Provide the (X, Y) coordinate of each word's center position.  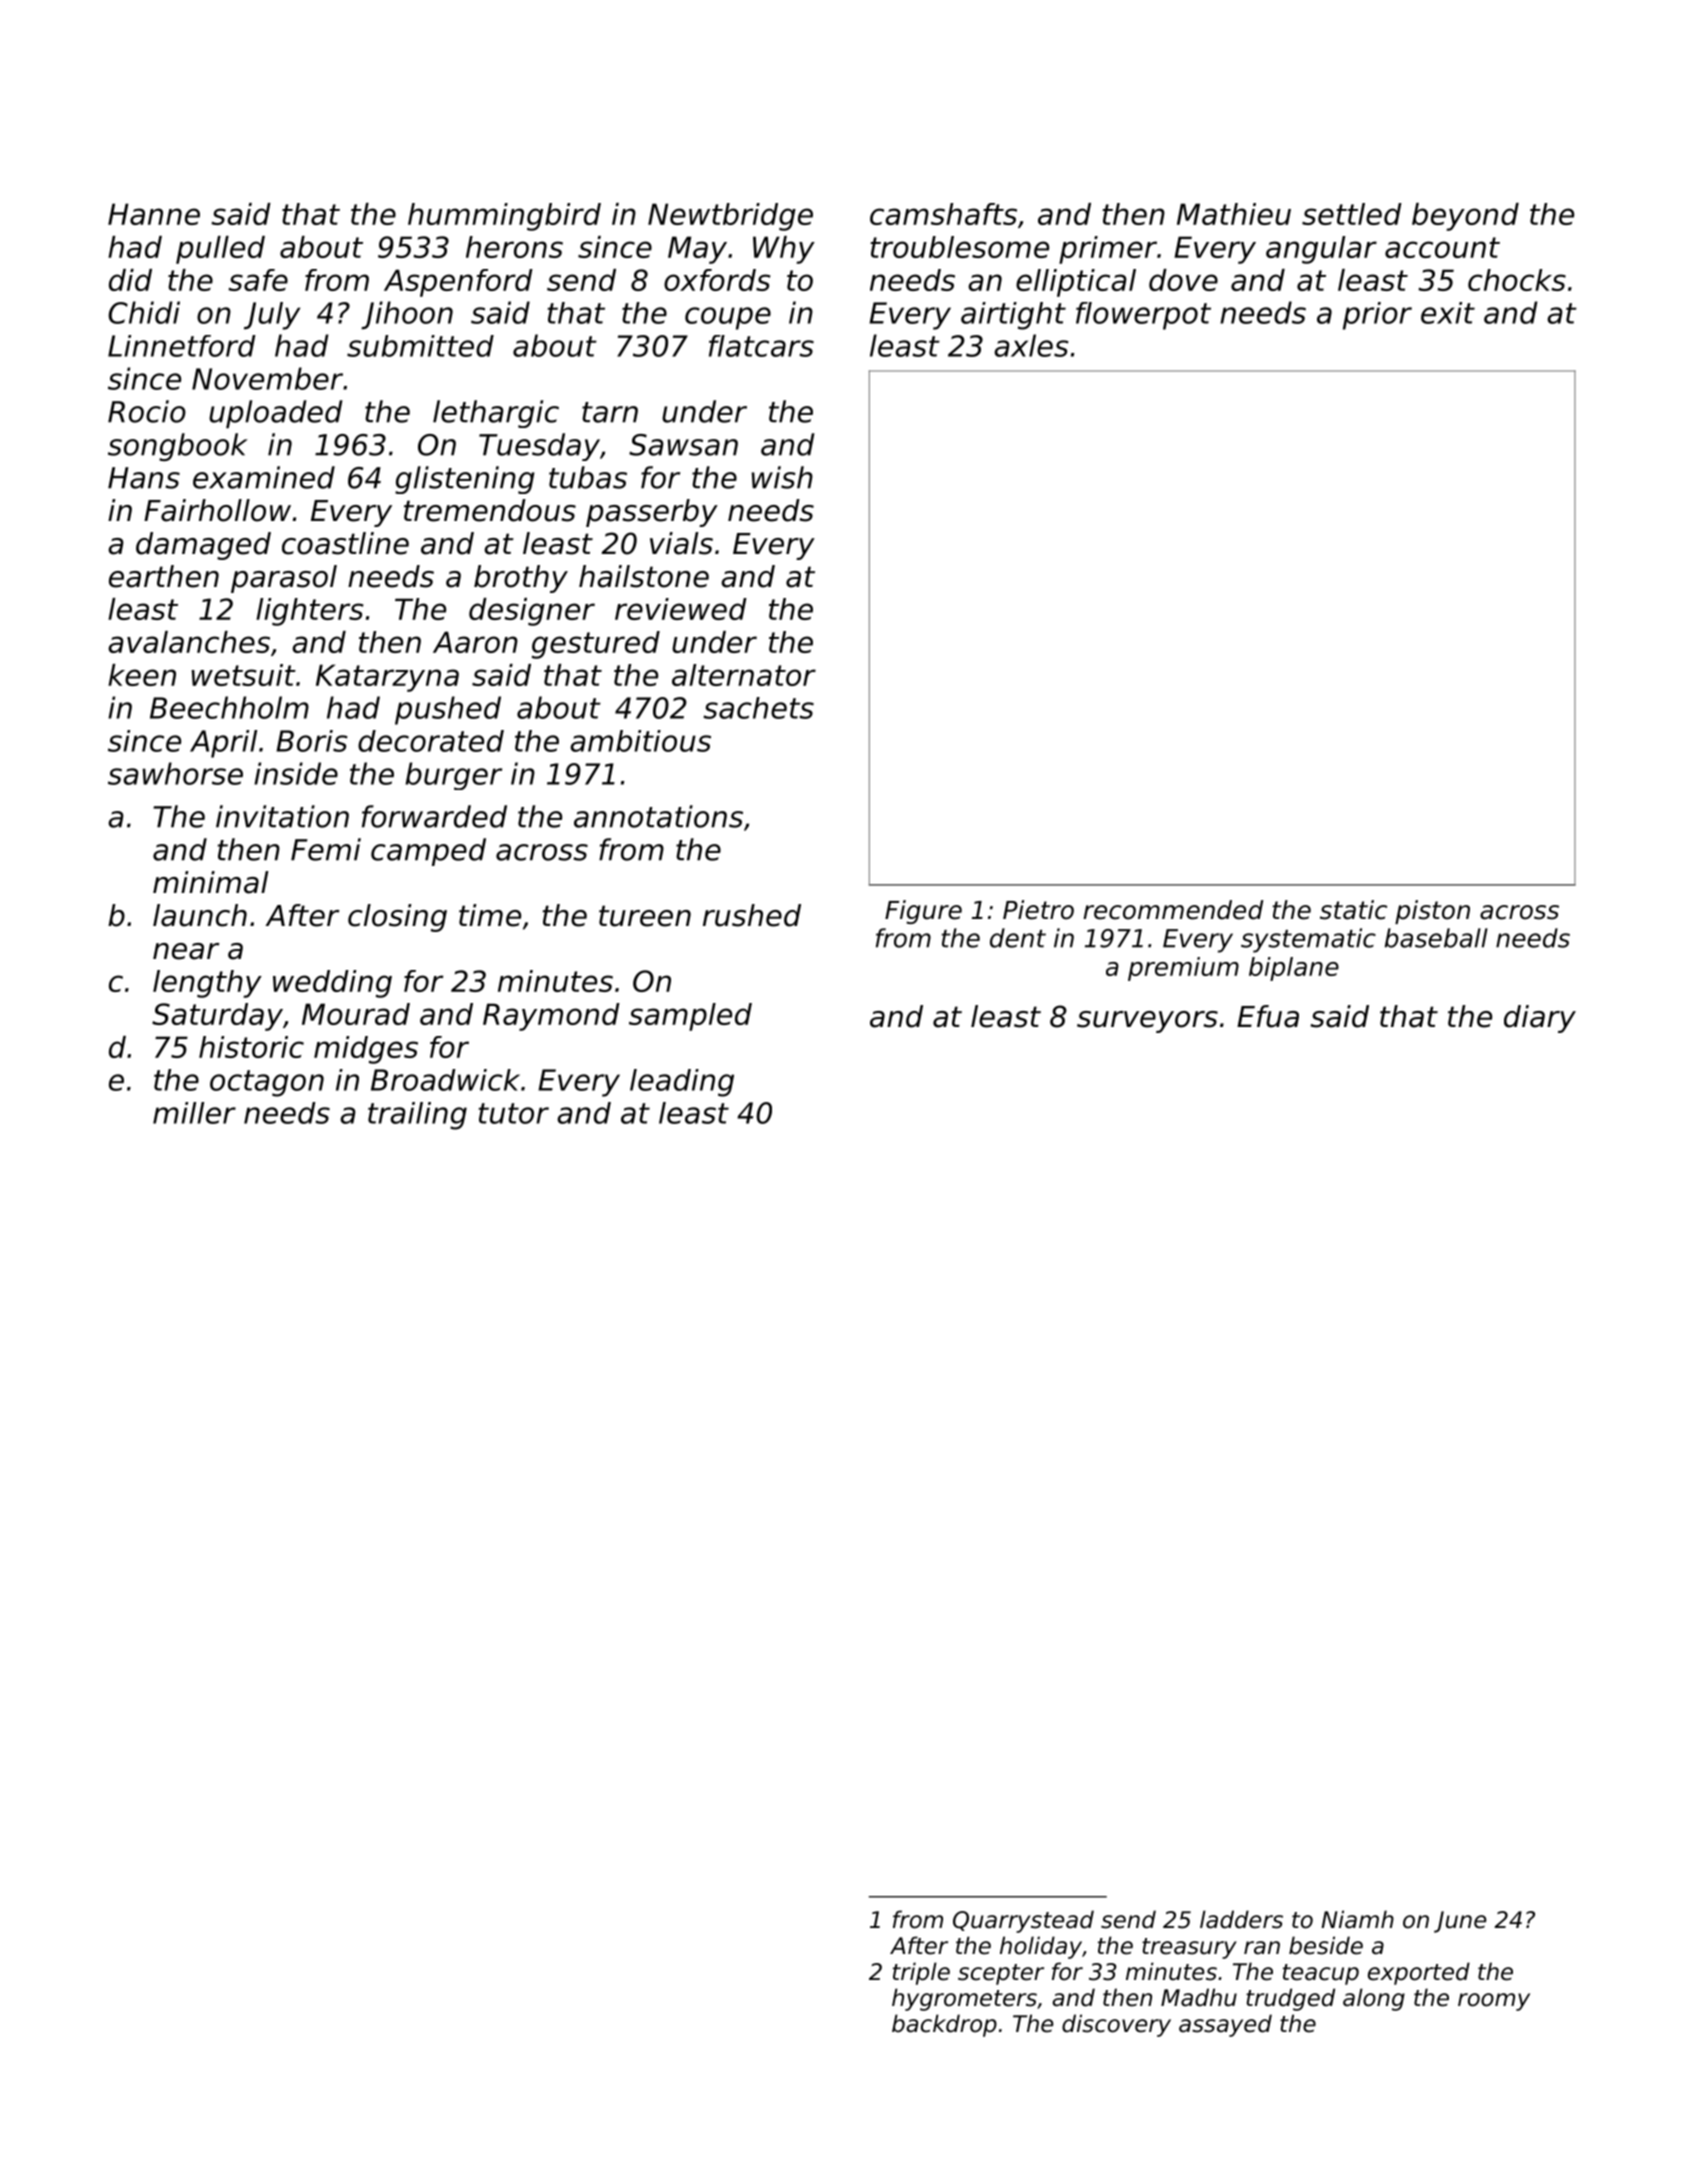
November (267, 378)
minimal (211, 882)
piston (1432, 912)
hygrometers (964, 1999)
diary (1540, 1019)
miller (194, 1113)
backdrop (944, 2025)
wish (782, 477)
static (1353, 910)
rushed (752, 915)
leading (682, 1083)
